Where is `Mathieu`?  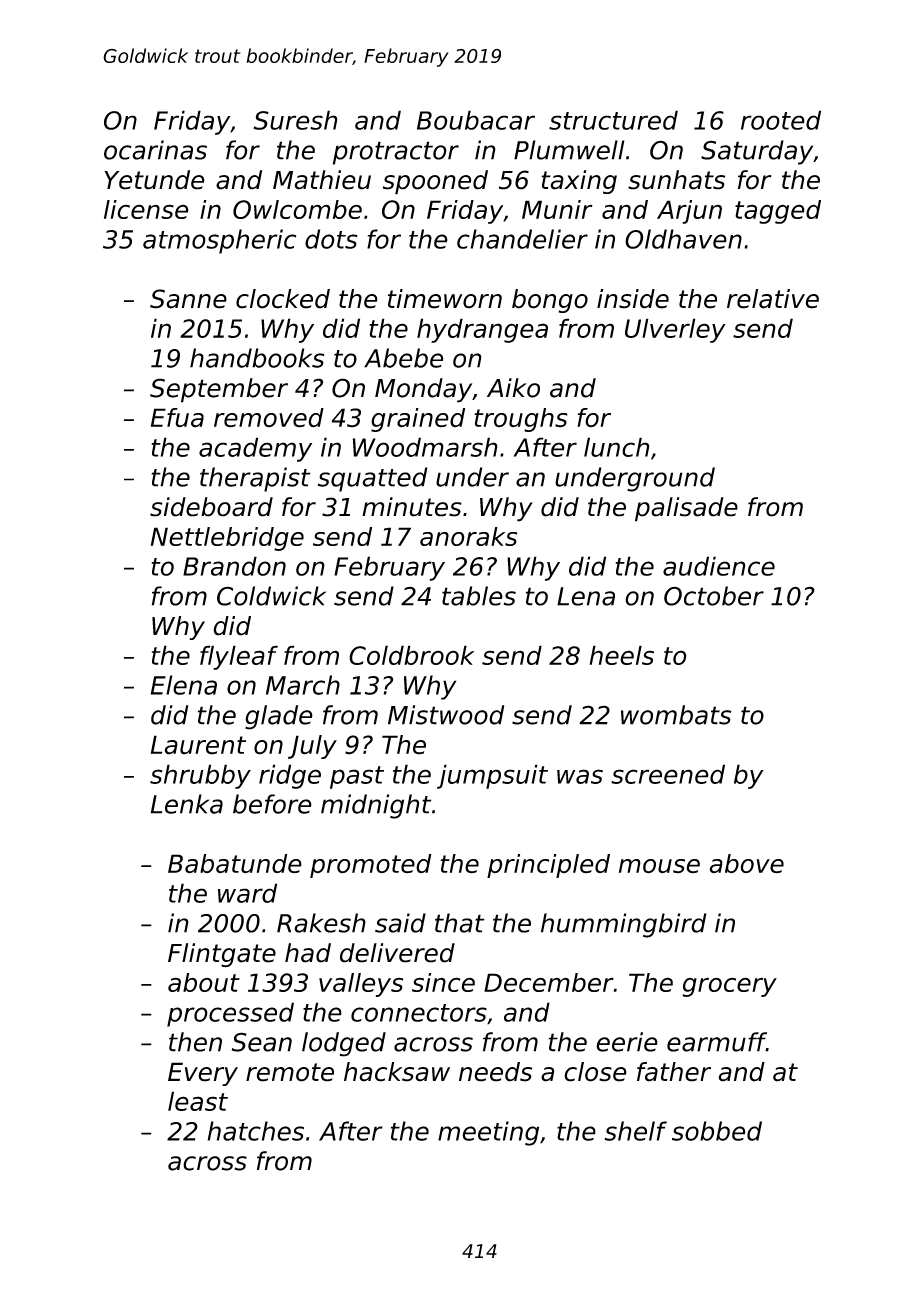 Mathieu is located at coordinates (322, 180).
